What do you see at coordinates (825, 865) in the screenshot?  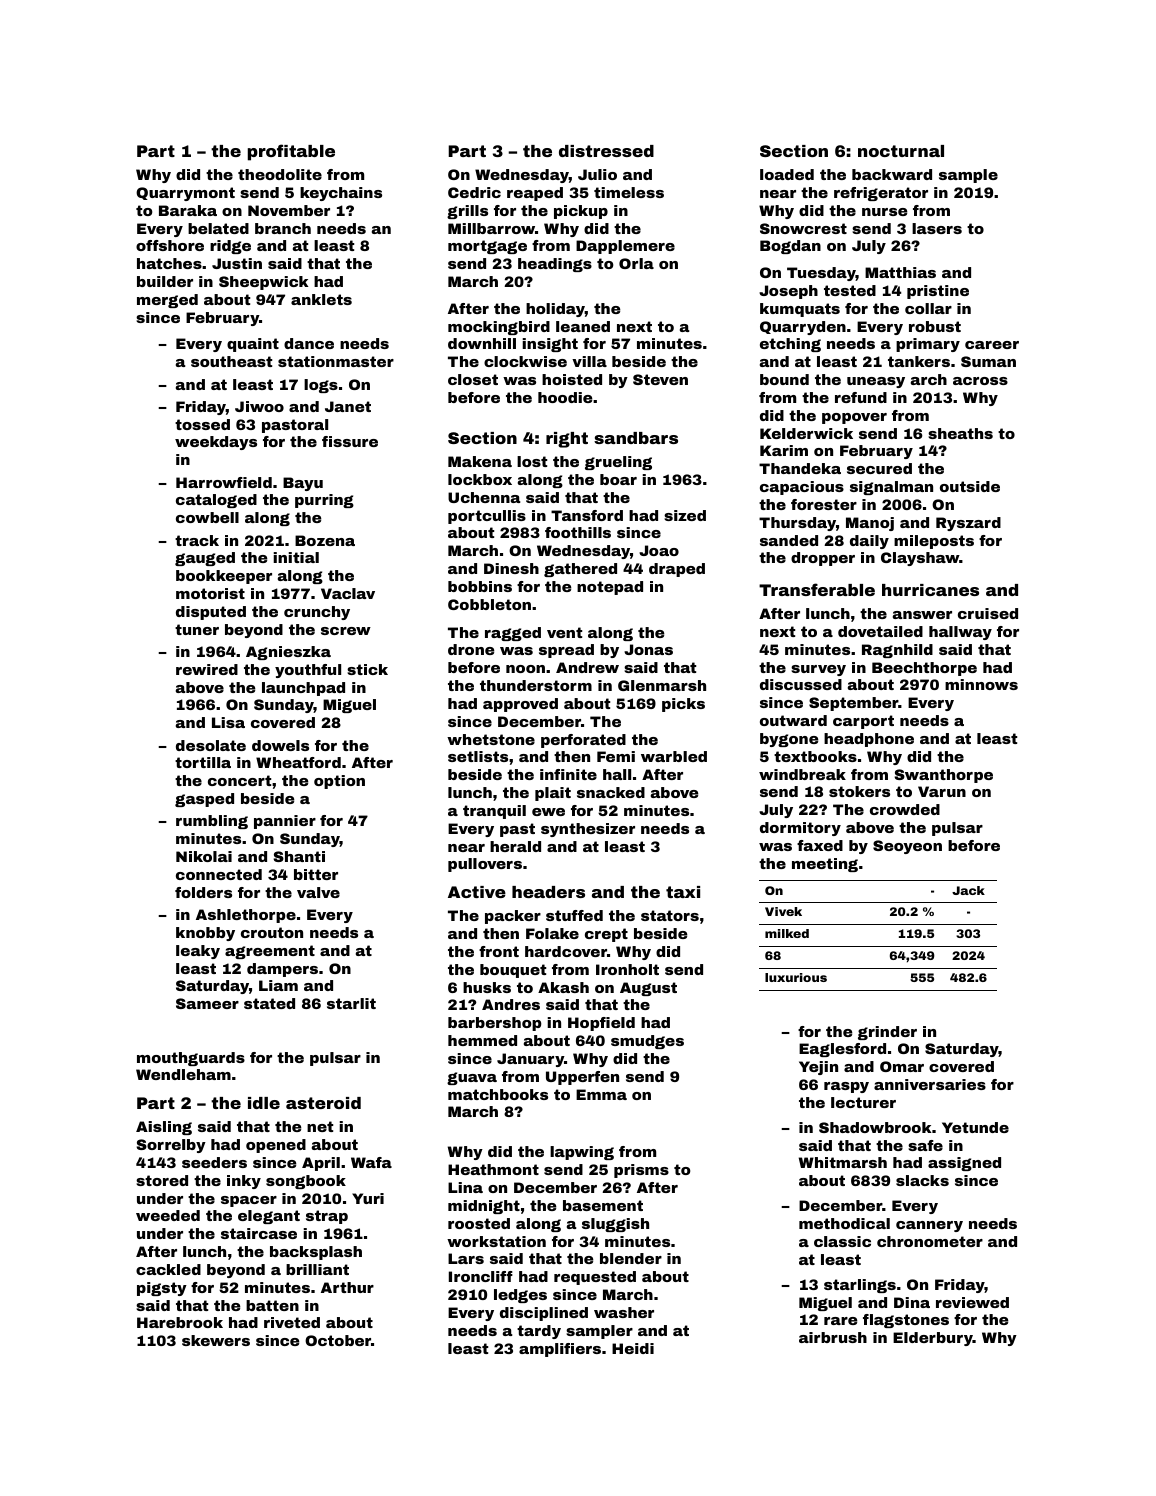 I see `meeting` at bounding box center [825, 865].
